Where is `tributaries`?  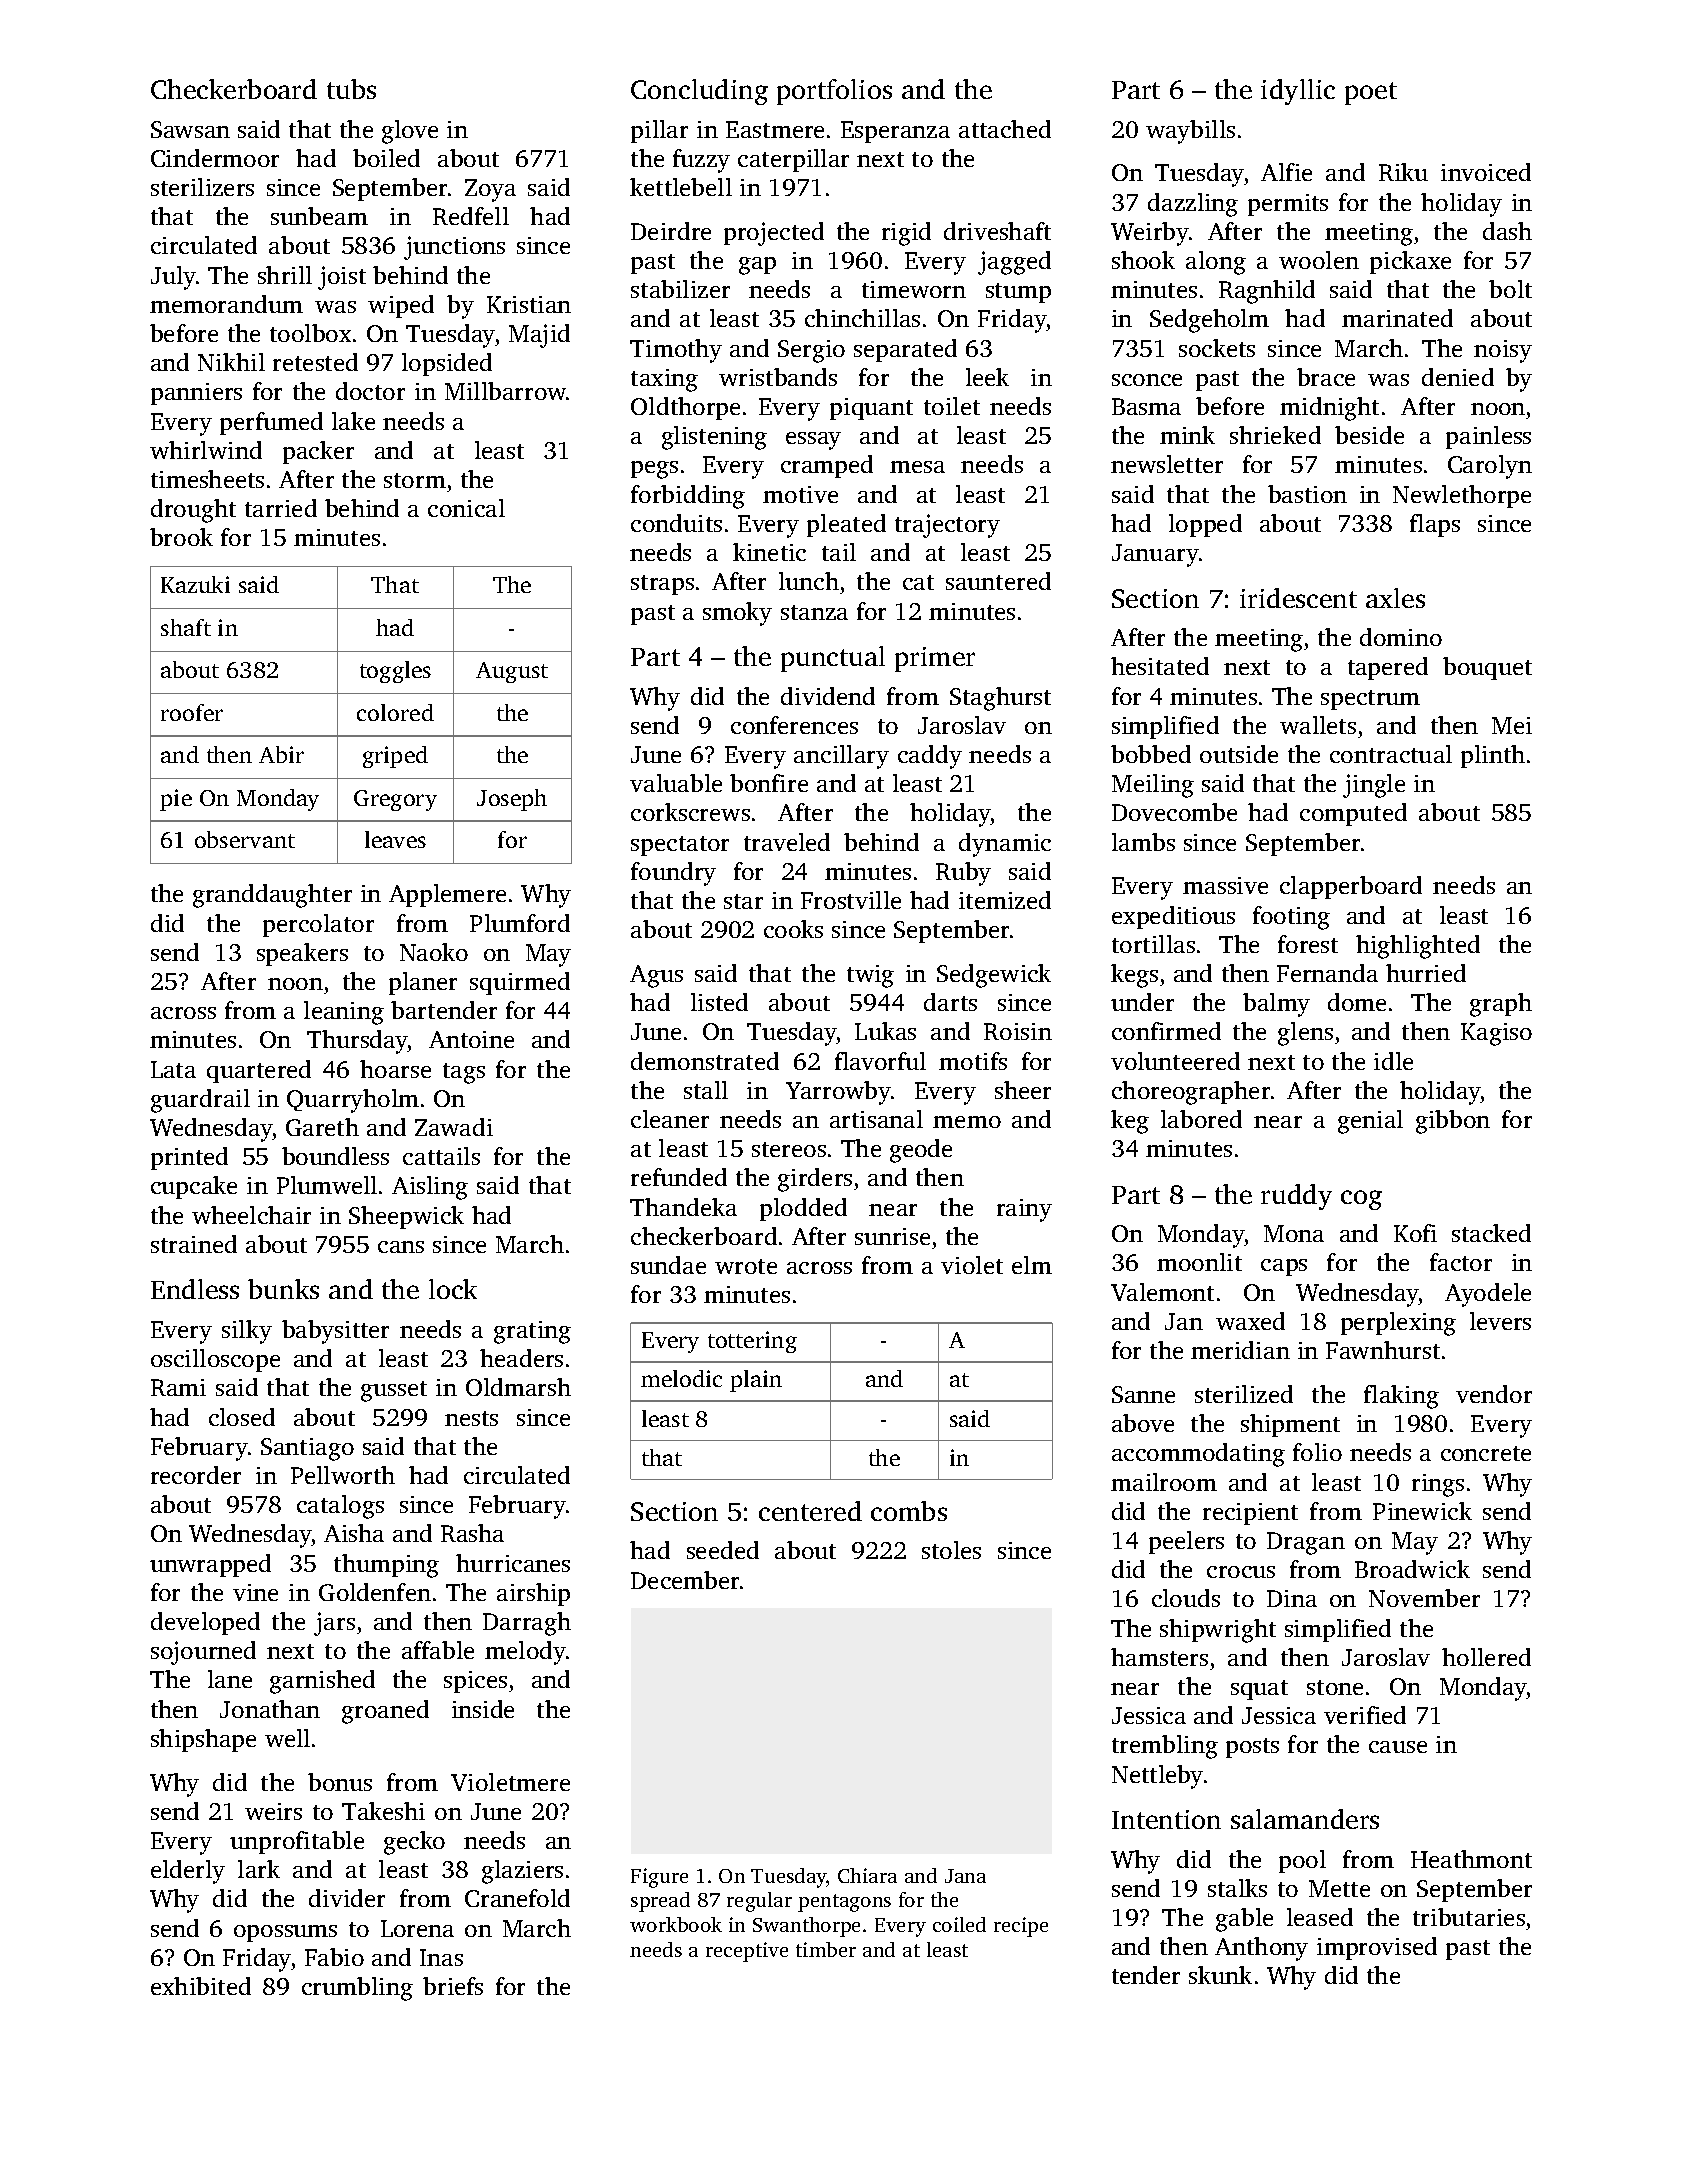 tributaries is located at coordinates (1469, 1917).
